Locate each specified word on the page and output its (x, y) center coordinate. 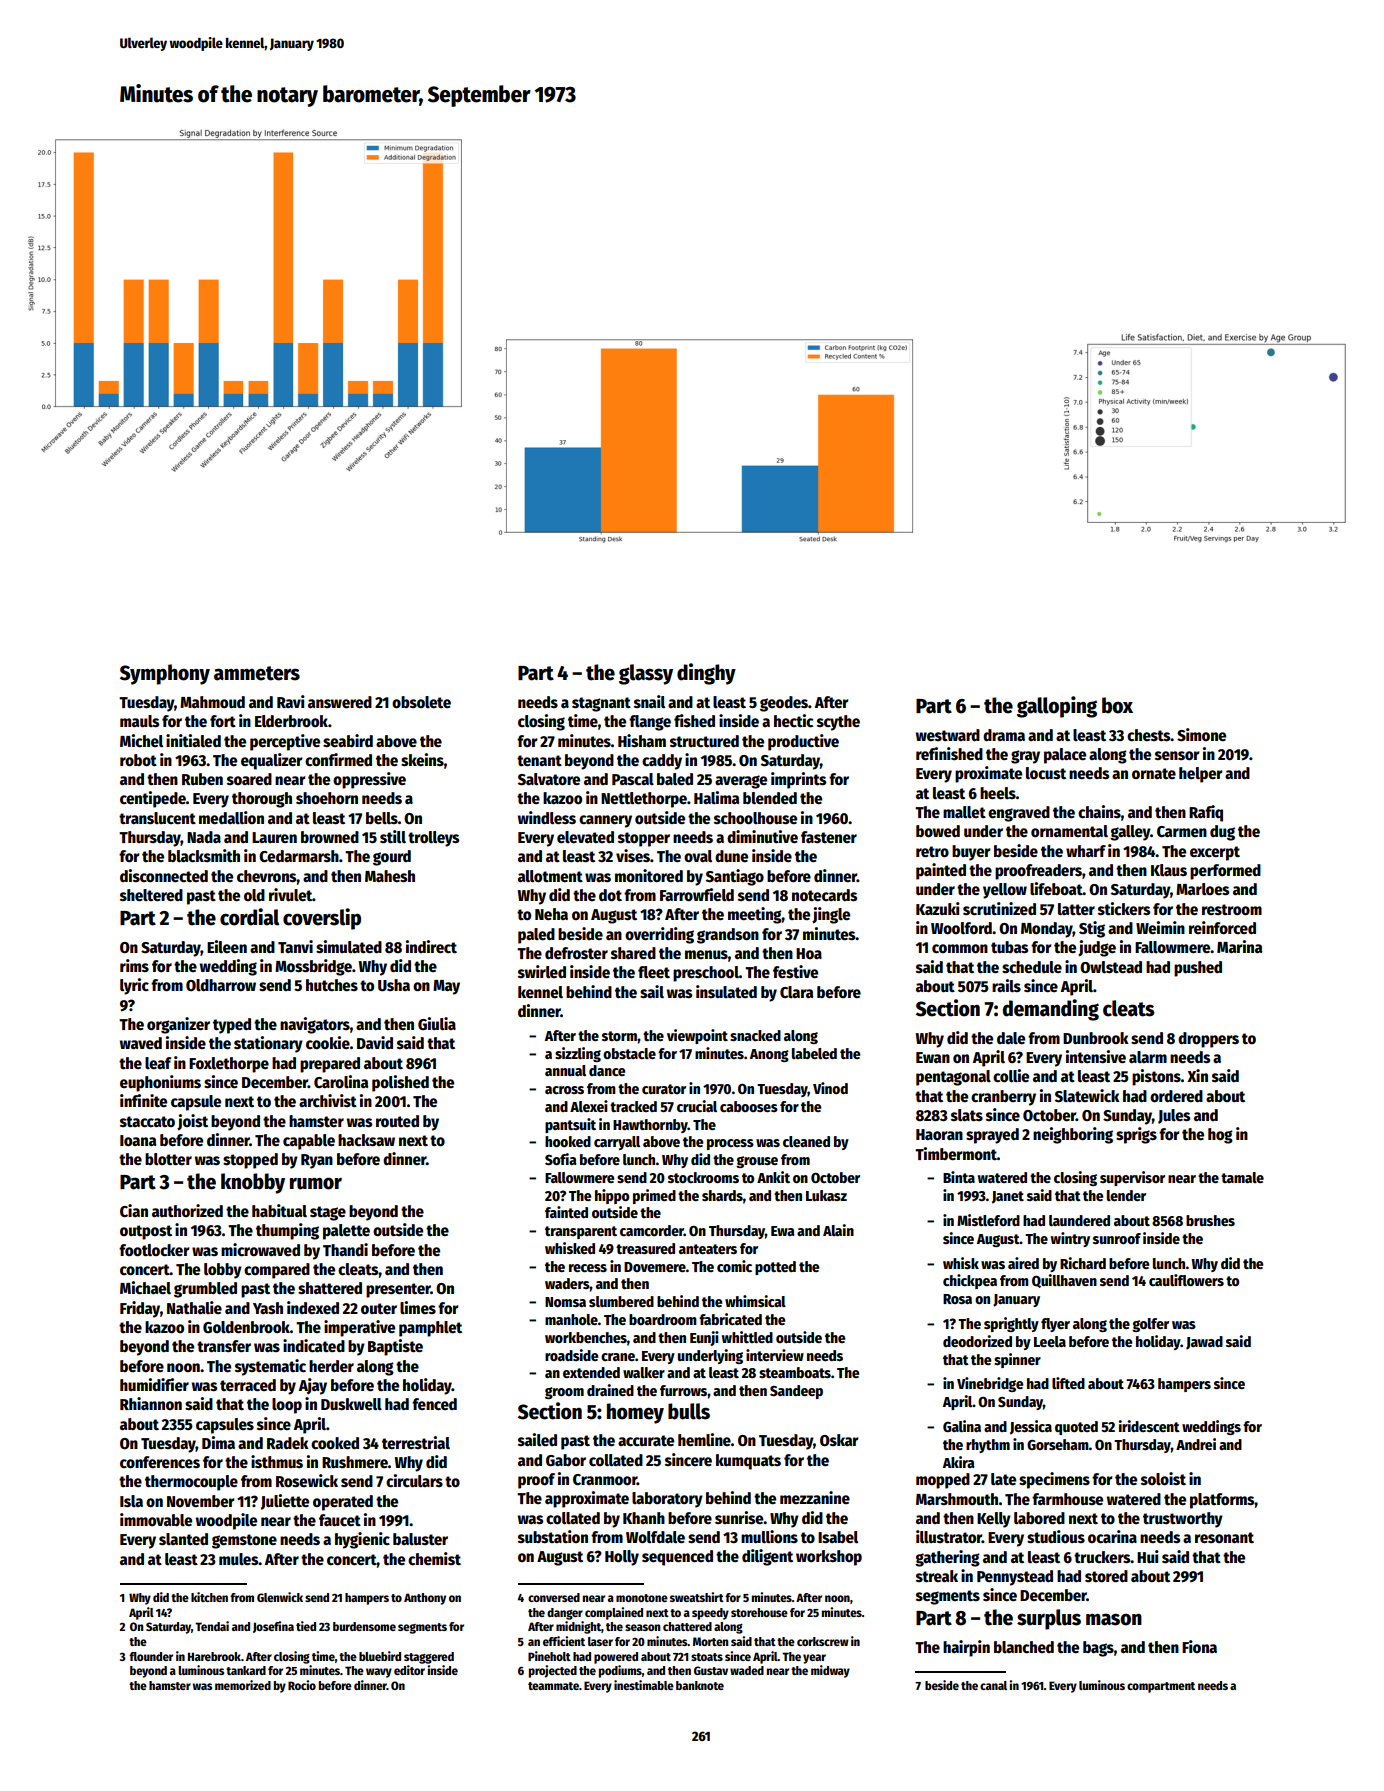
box (1117, 705)
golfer (1150, 1325)
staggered (429, 1658)
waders (567, 1283)
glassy (646, 674)
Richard (1083, 1263)
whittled (747, 1337)
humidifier (154, 1384)
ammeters (257, 673)
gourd (392, 858)
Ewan (933, 1057)
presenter (398, 1290)
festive (795, 972)
